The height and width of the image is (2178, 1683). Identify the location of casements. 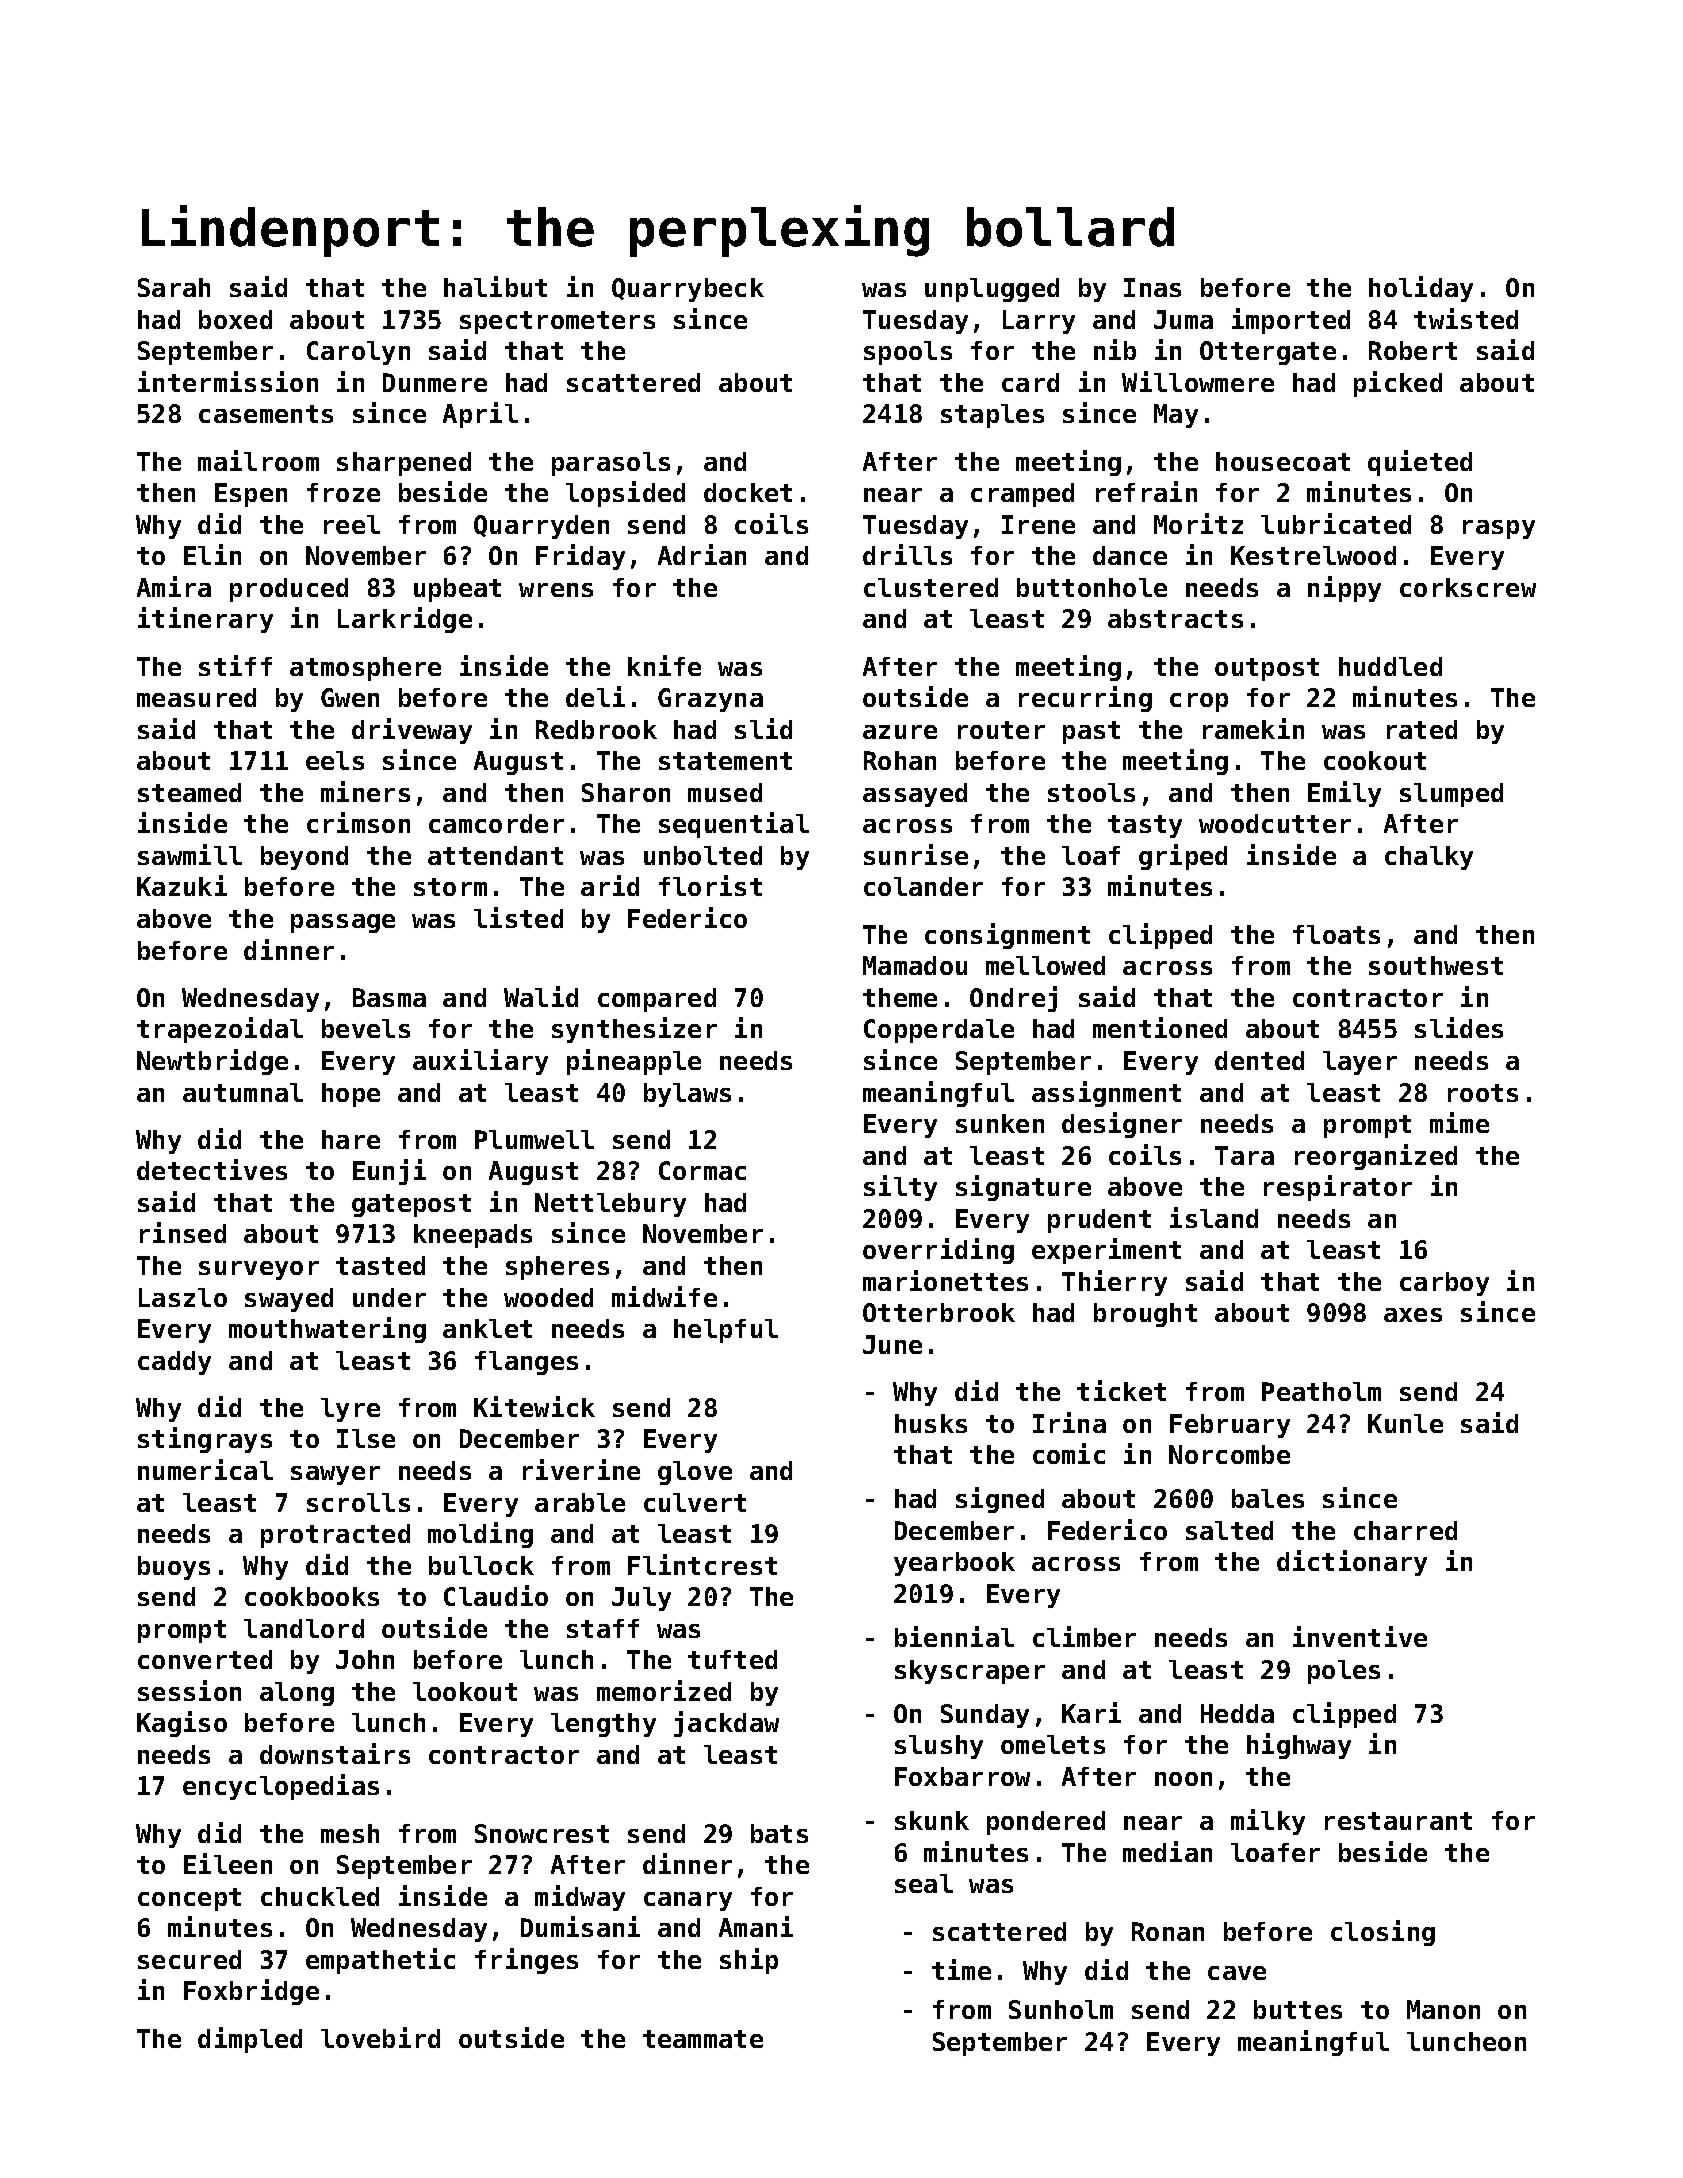
(266, 414).
